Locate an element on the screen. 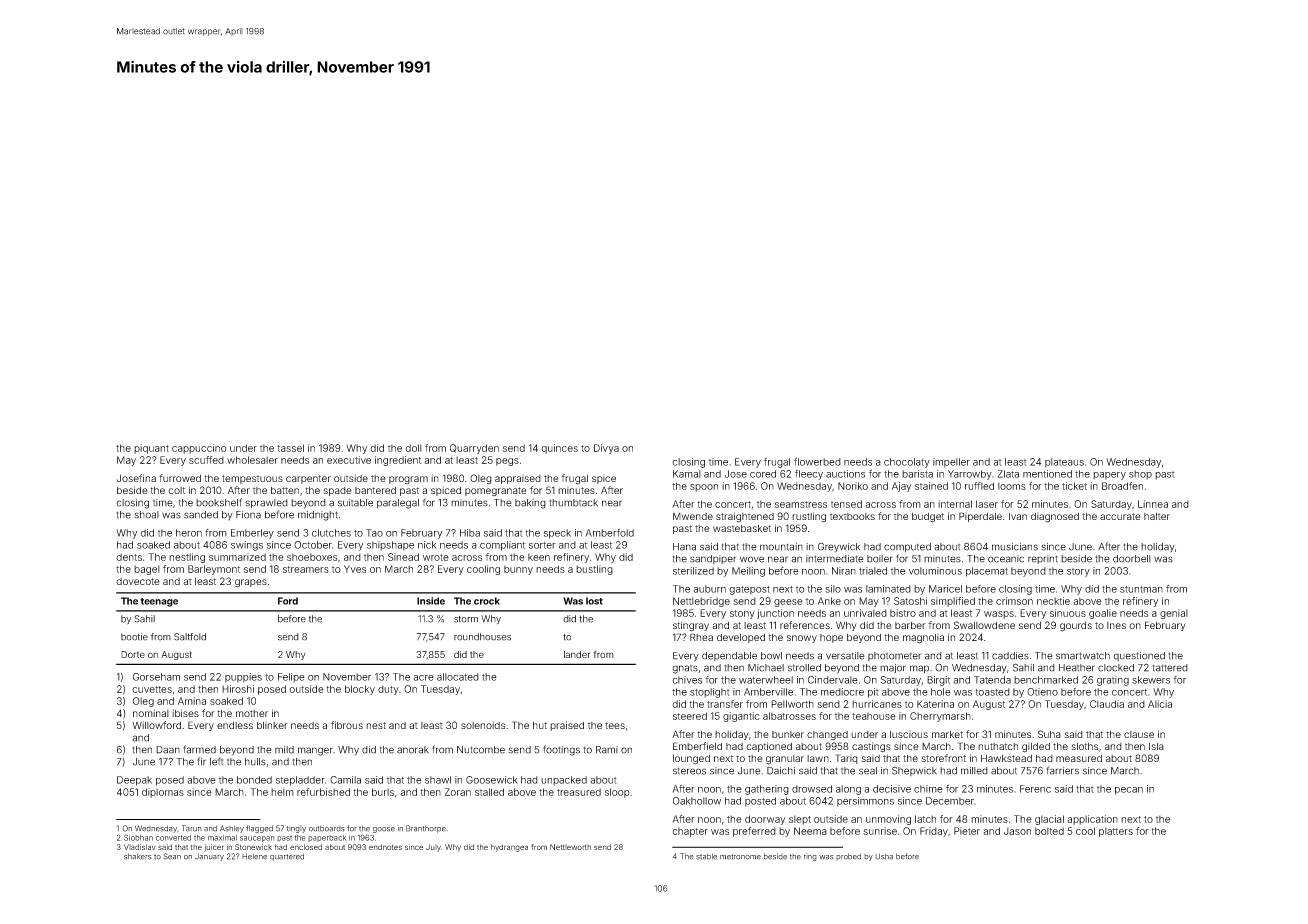 This screenshot has height=924, width=1308. Inside is located at coordinates (431, 601).
